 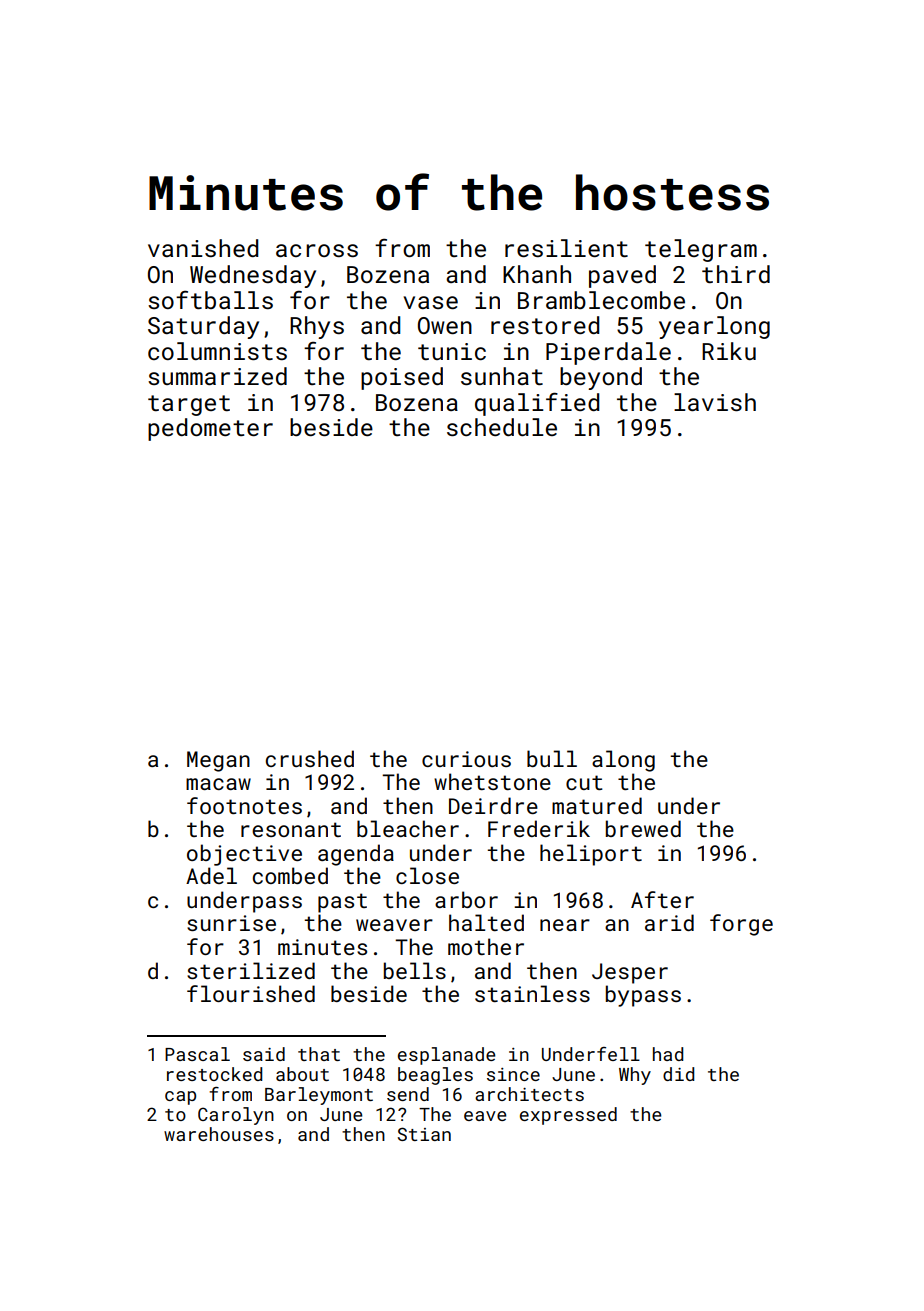 What do you see at coordinates (623, 761) in the screenshot?
I see `along` at bounding box center [623, 761].
